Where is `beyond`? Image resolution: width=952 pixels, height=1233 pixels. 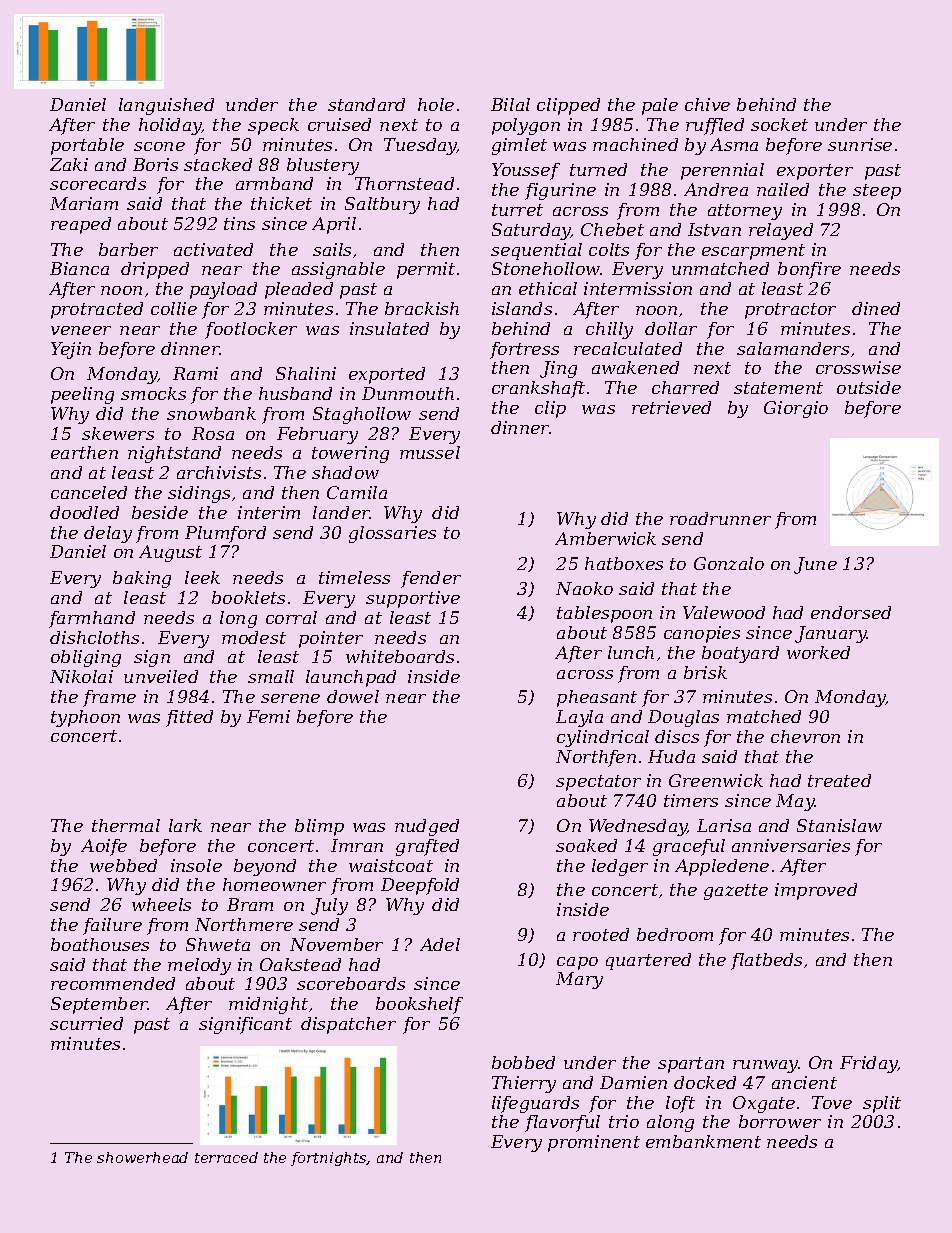
beyond is located at coordinates (265, 867).
